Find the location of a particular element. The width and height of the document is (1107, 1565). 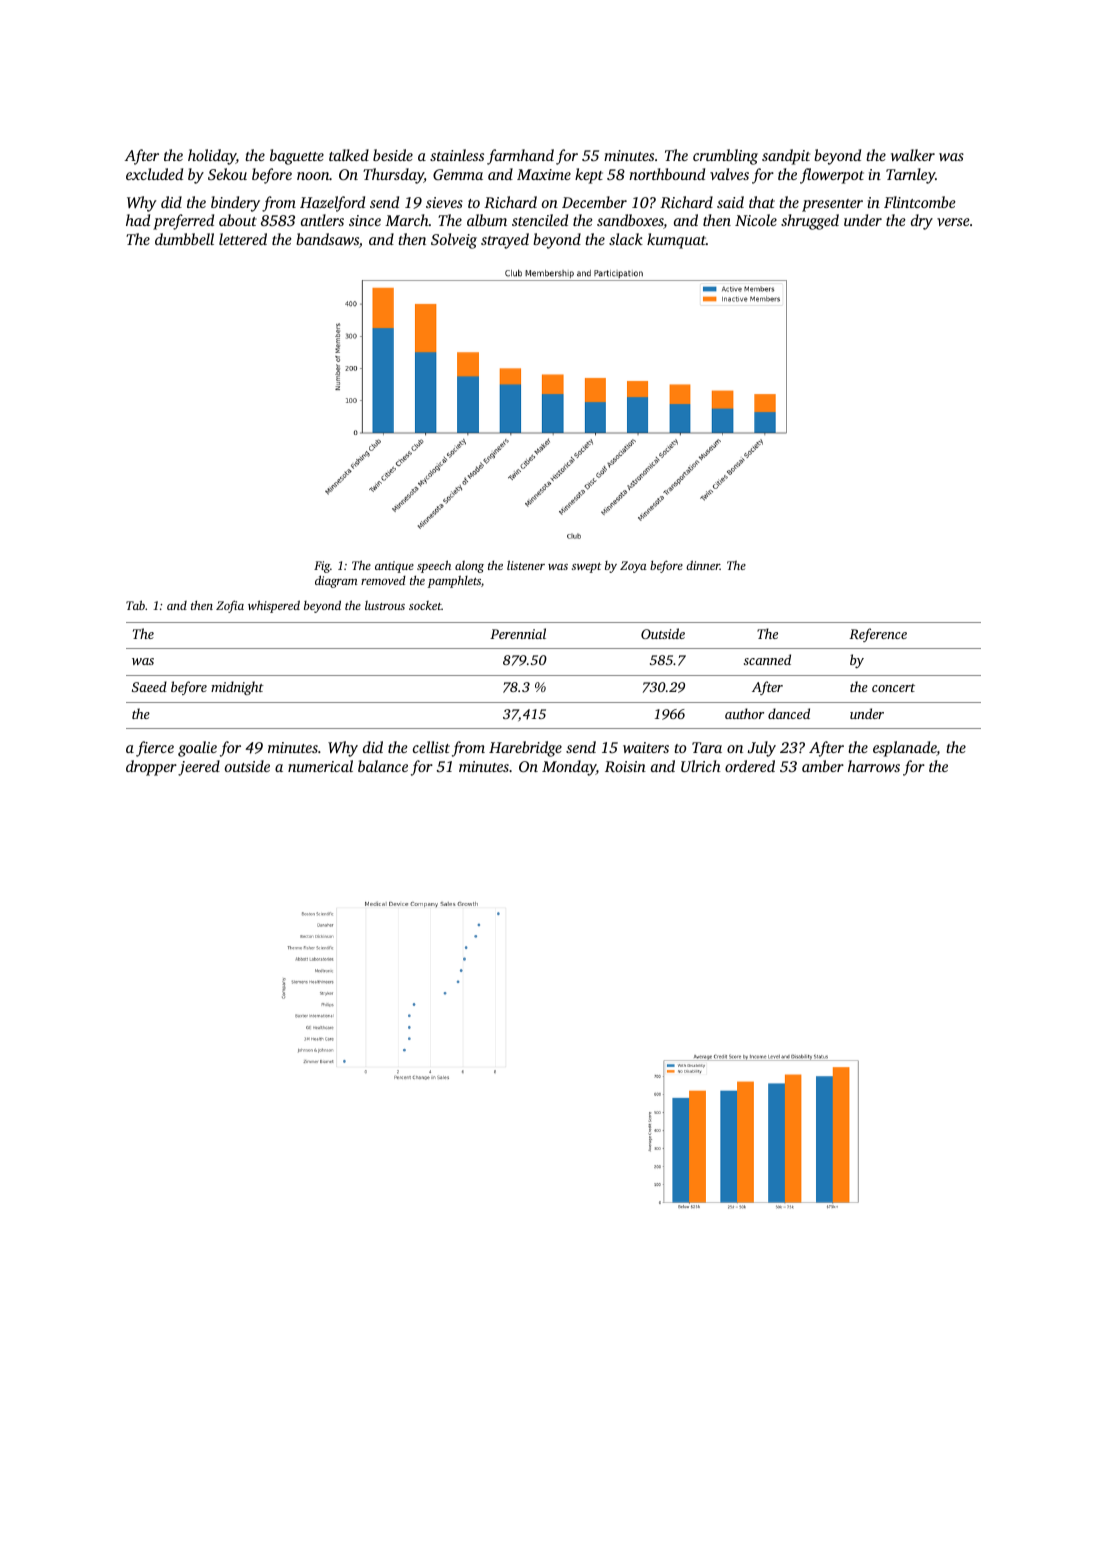

bandsaws is located at coordinates (327, 239).
